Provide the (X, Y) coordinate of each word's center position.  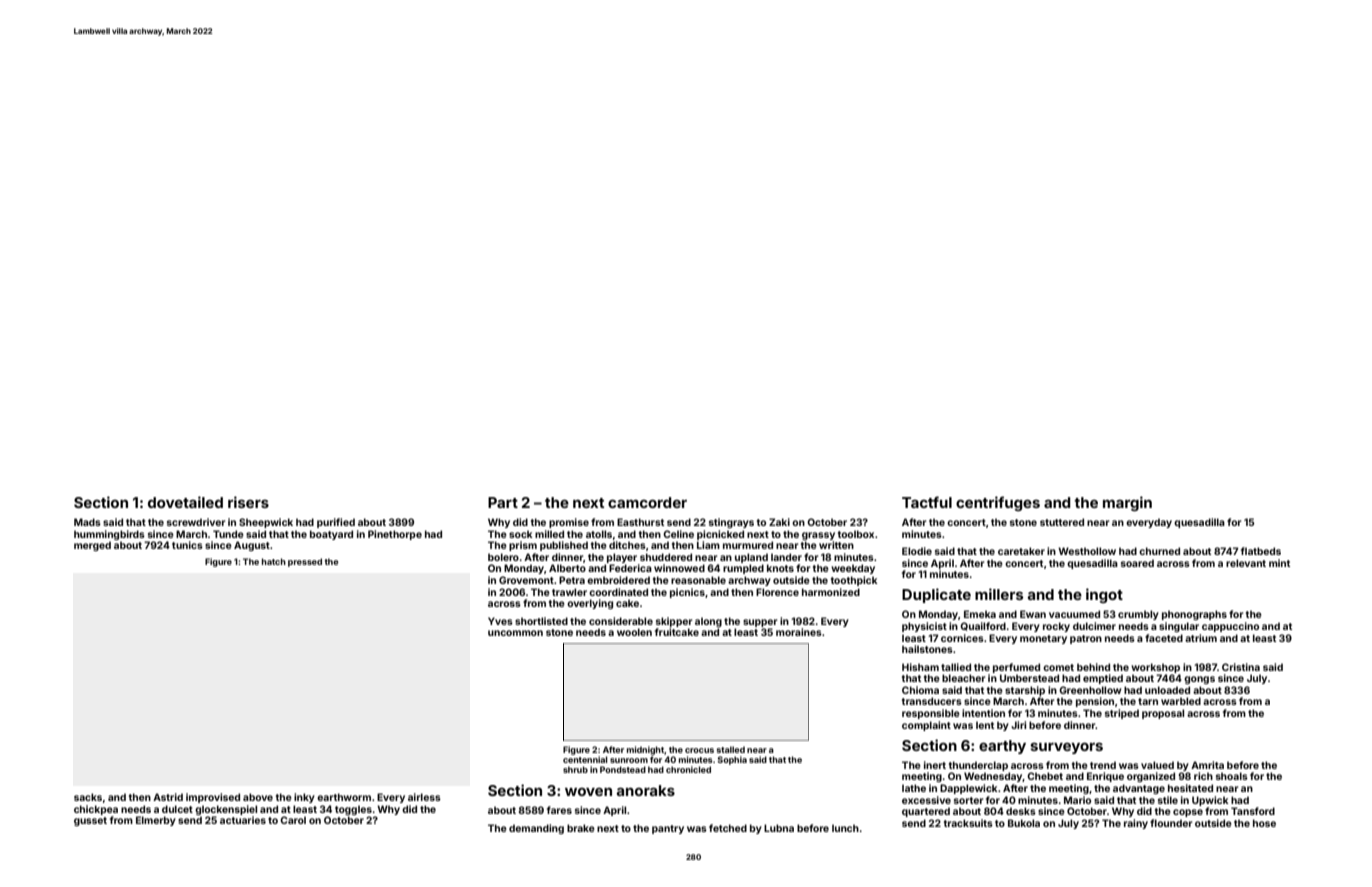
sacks (88, 797)
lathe (914, 788)
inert (935, 765)
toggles (353, 810)
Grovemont (526, 580)
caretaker (1021, 551)
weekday (853, 569)
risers (248, 502)
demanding (536, 829)
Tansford (1253, 811)
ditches (627, 545)
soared (1137, 563)
